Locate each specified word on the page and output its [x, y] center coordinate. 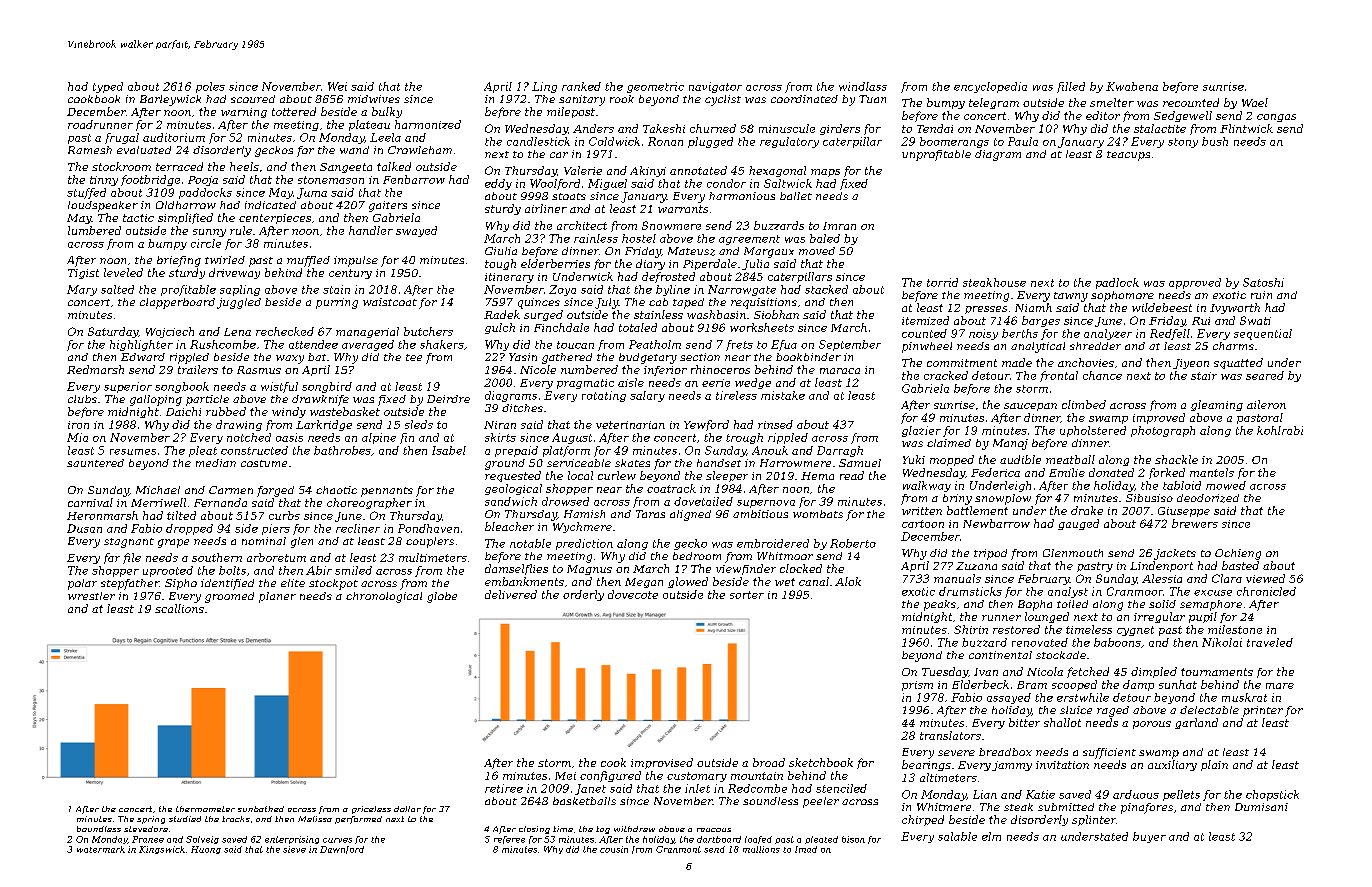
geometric [655, 87]
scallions [179, 608]
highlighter [141, 345]
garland [1196, 723]
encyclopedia [990, 87]
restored [1016, 629]
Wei [337, 86]
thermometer [205, 809]
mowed [1226, 485]
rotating [604, 396]
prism [917, 686]
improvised [662, 763]
